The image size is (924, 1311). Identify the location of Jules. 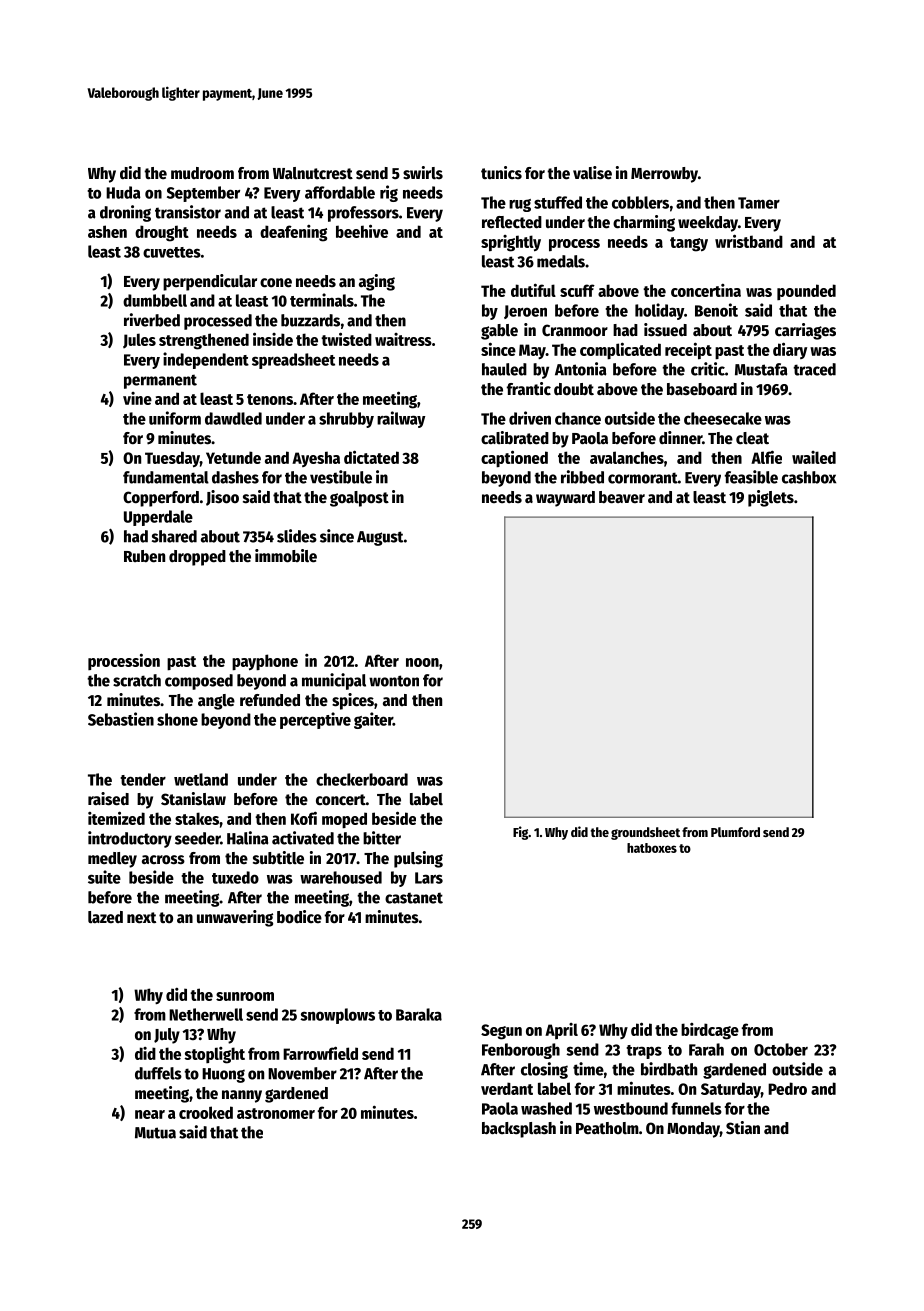
(139, 340).
